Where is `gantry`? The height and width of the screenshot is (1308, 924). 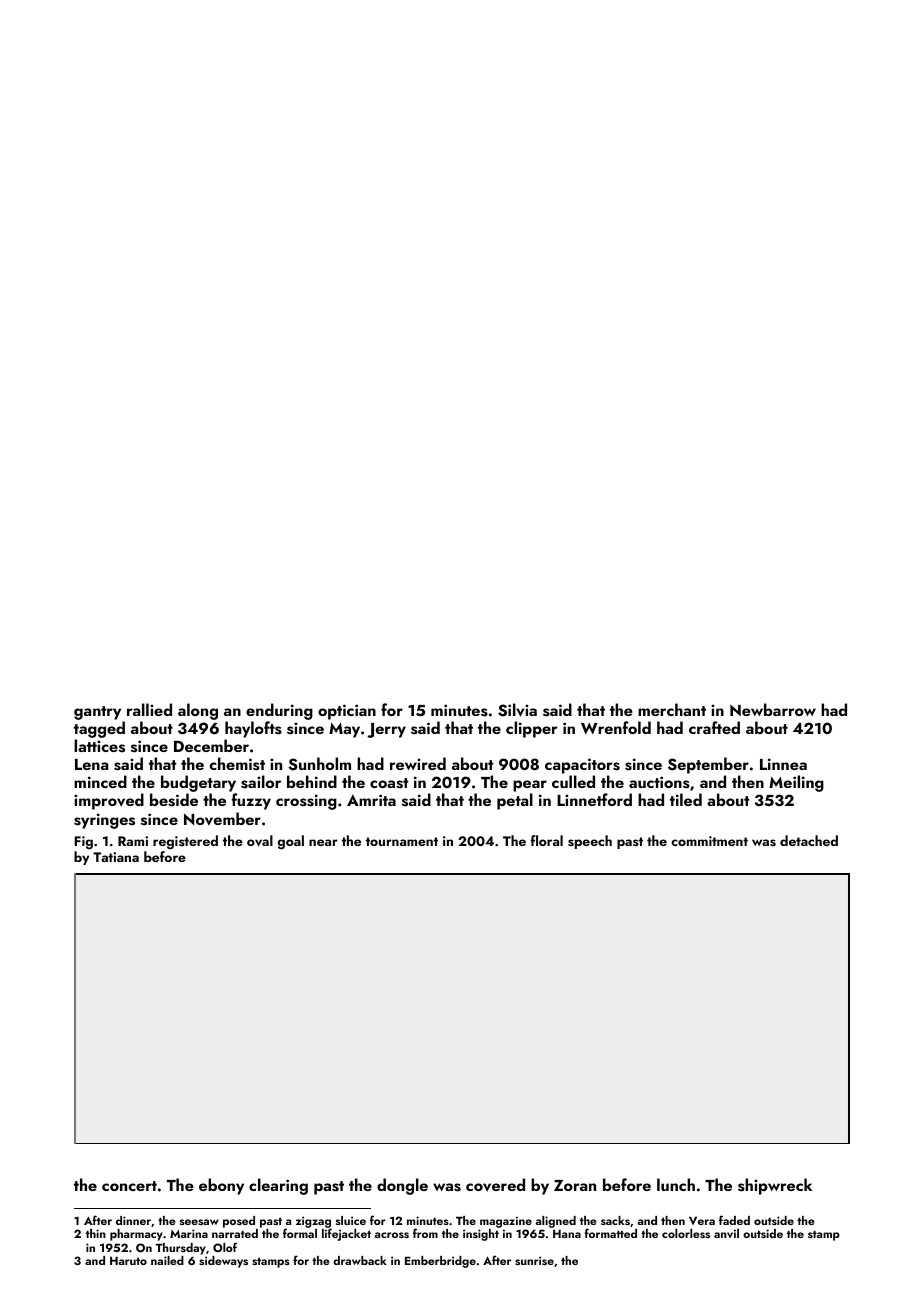
gantry is located at coordinates (97, 713).
